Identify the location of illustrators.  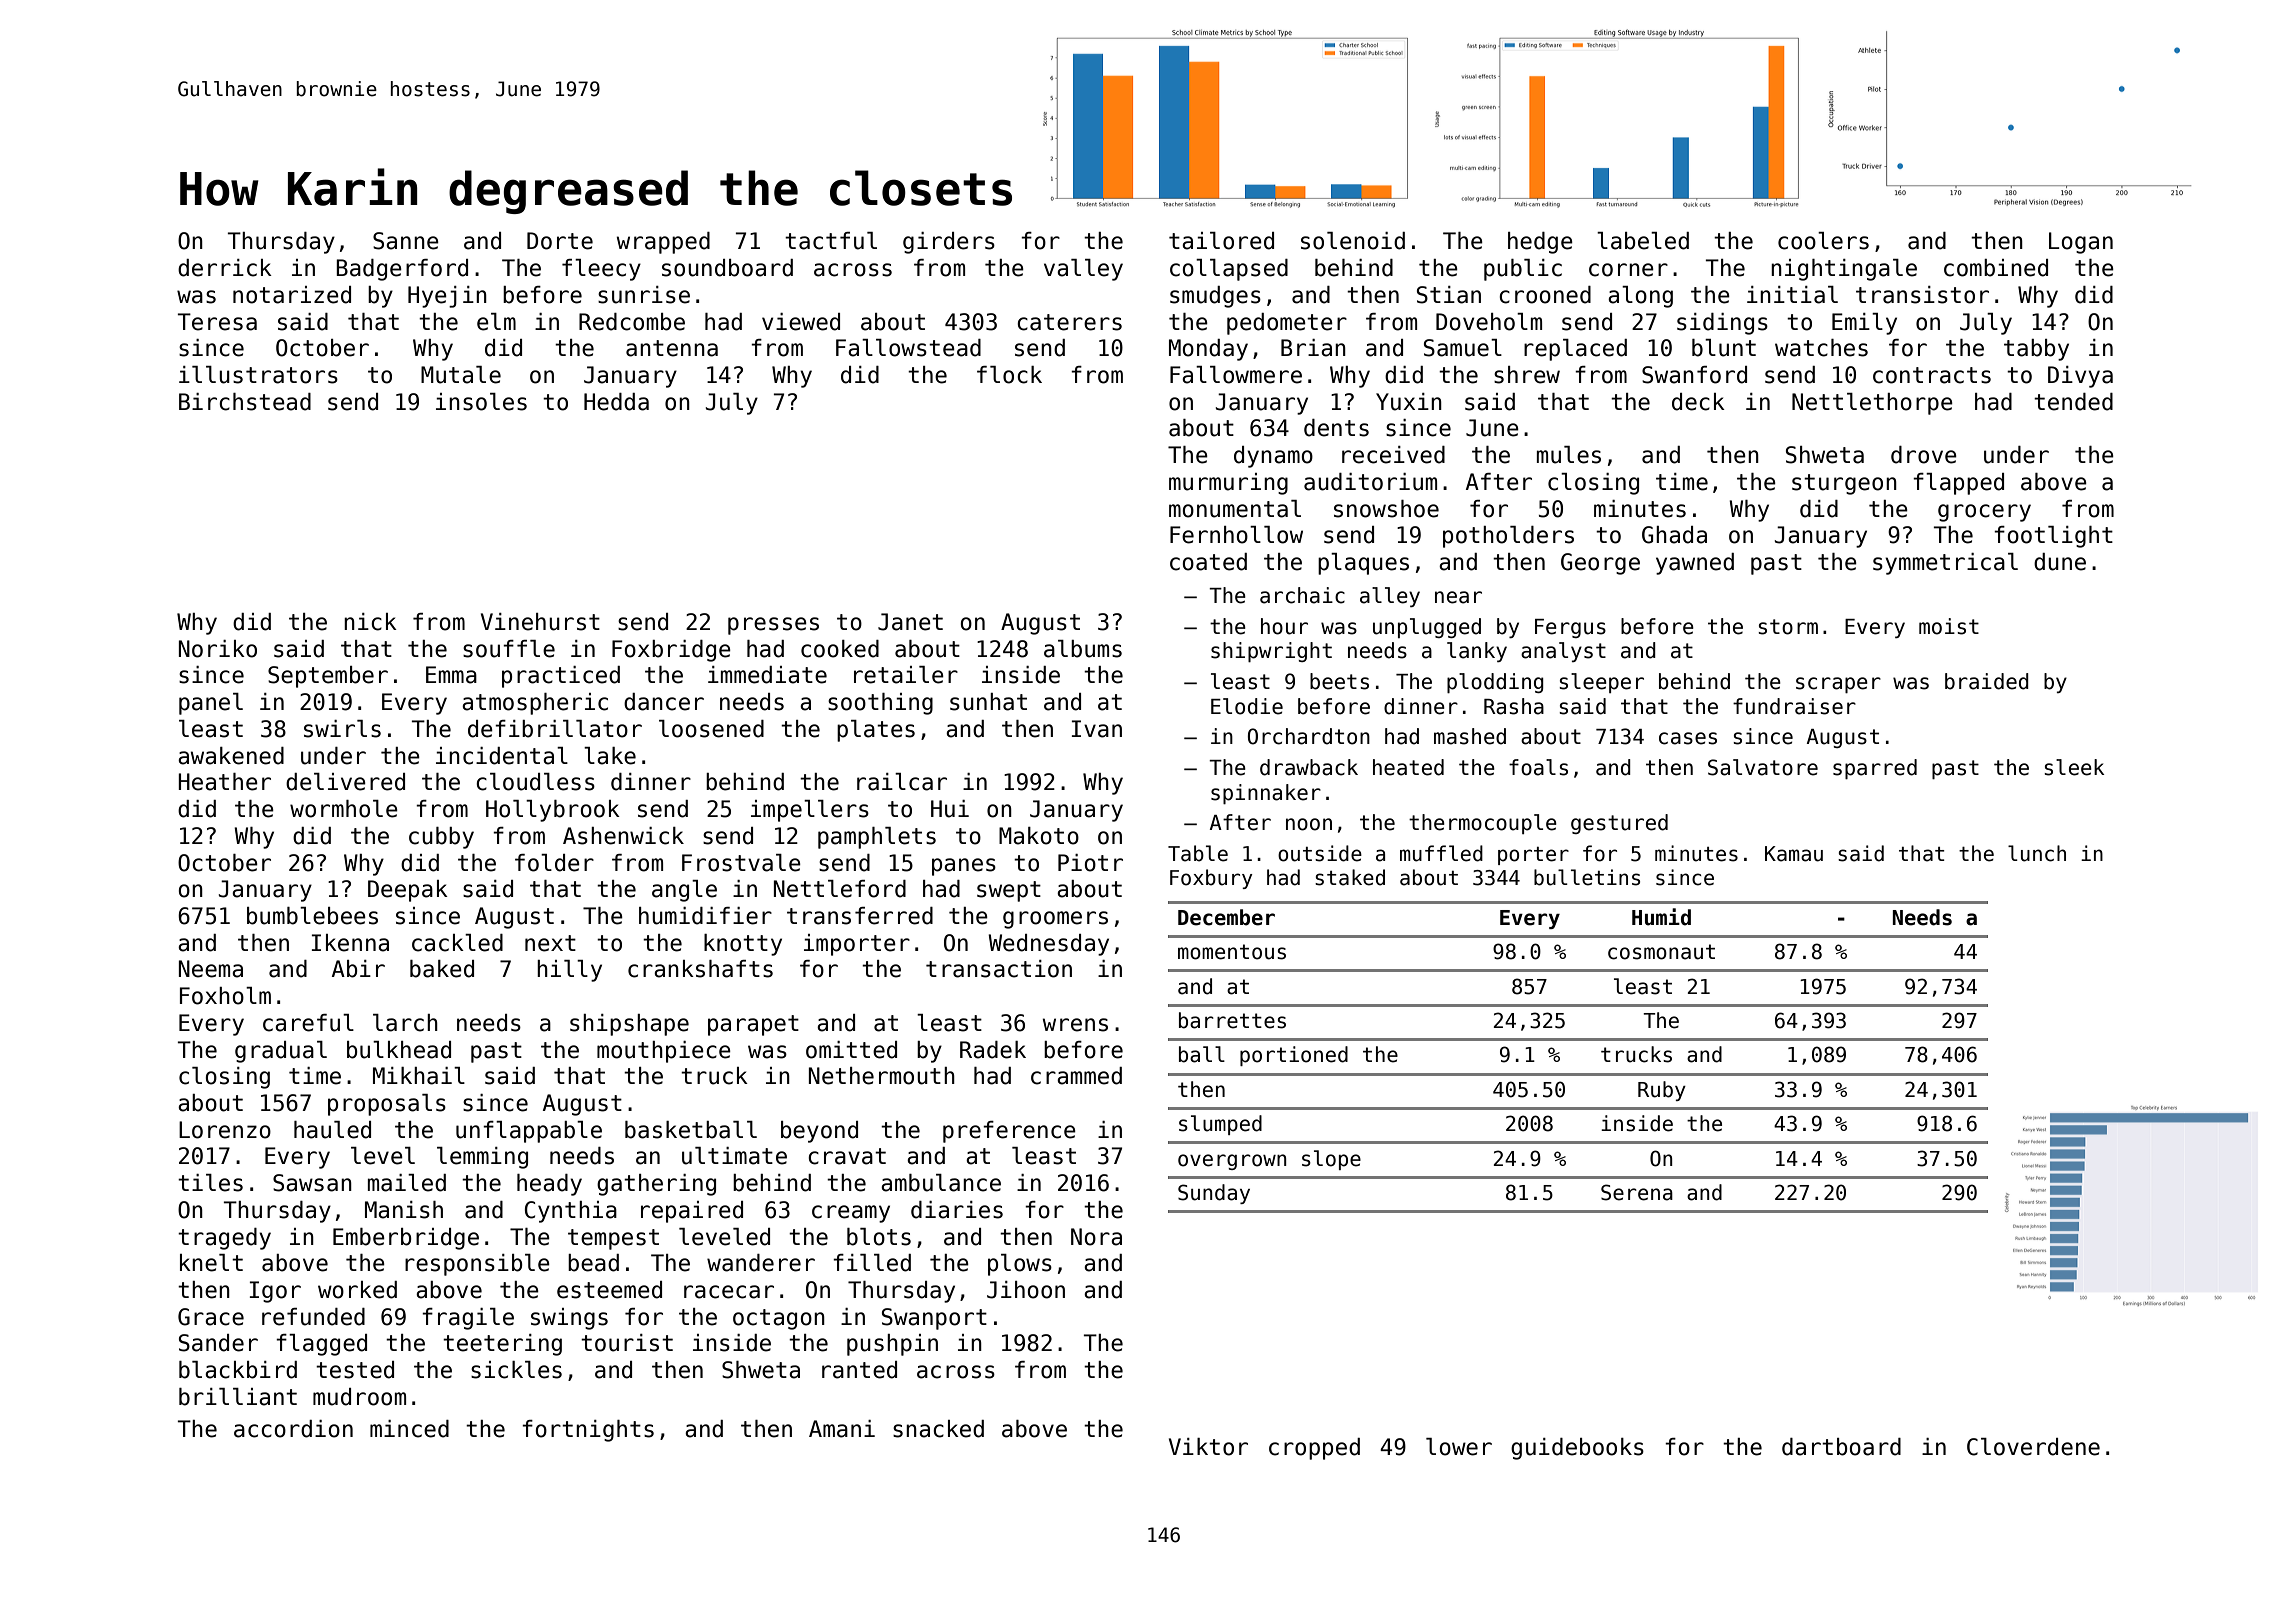
(258, 375).
